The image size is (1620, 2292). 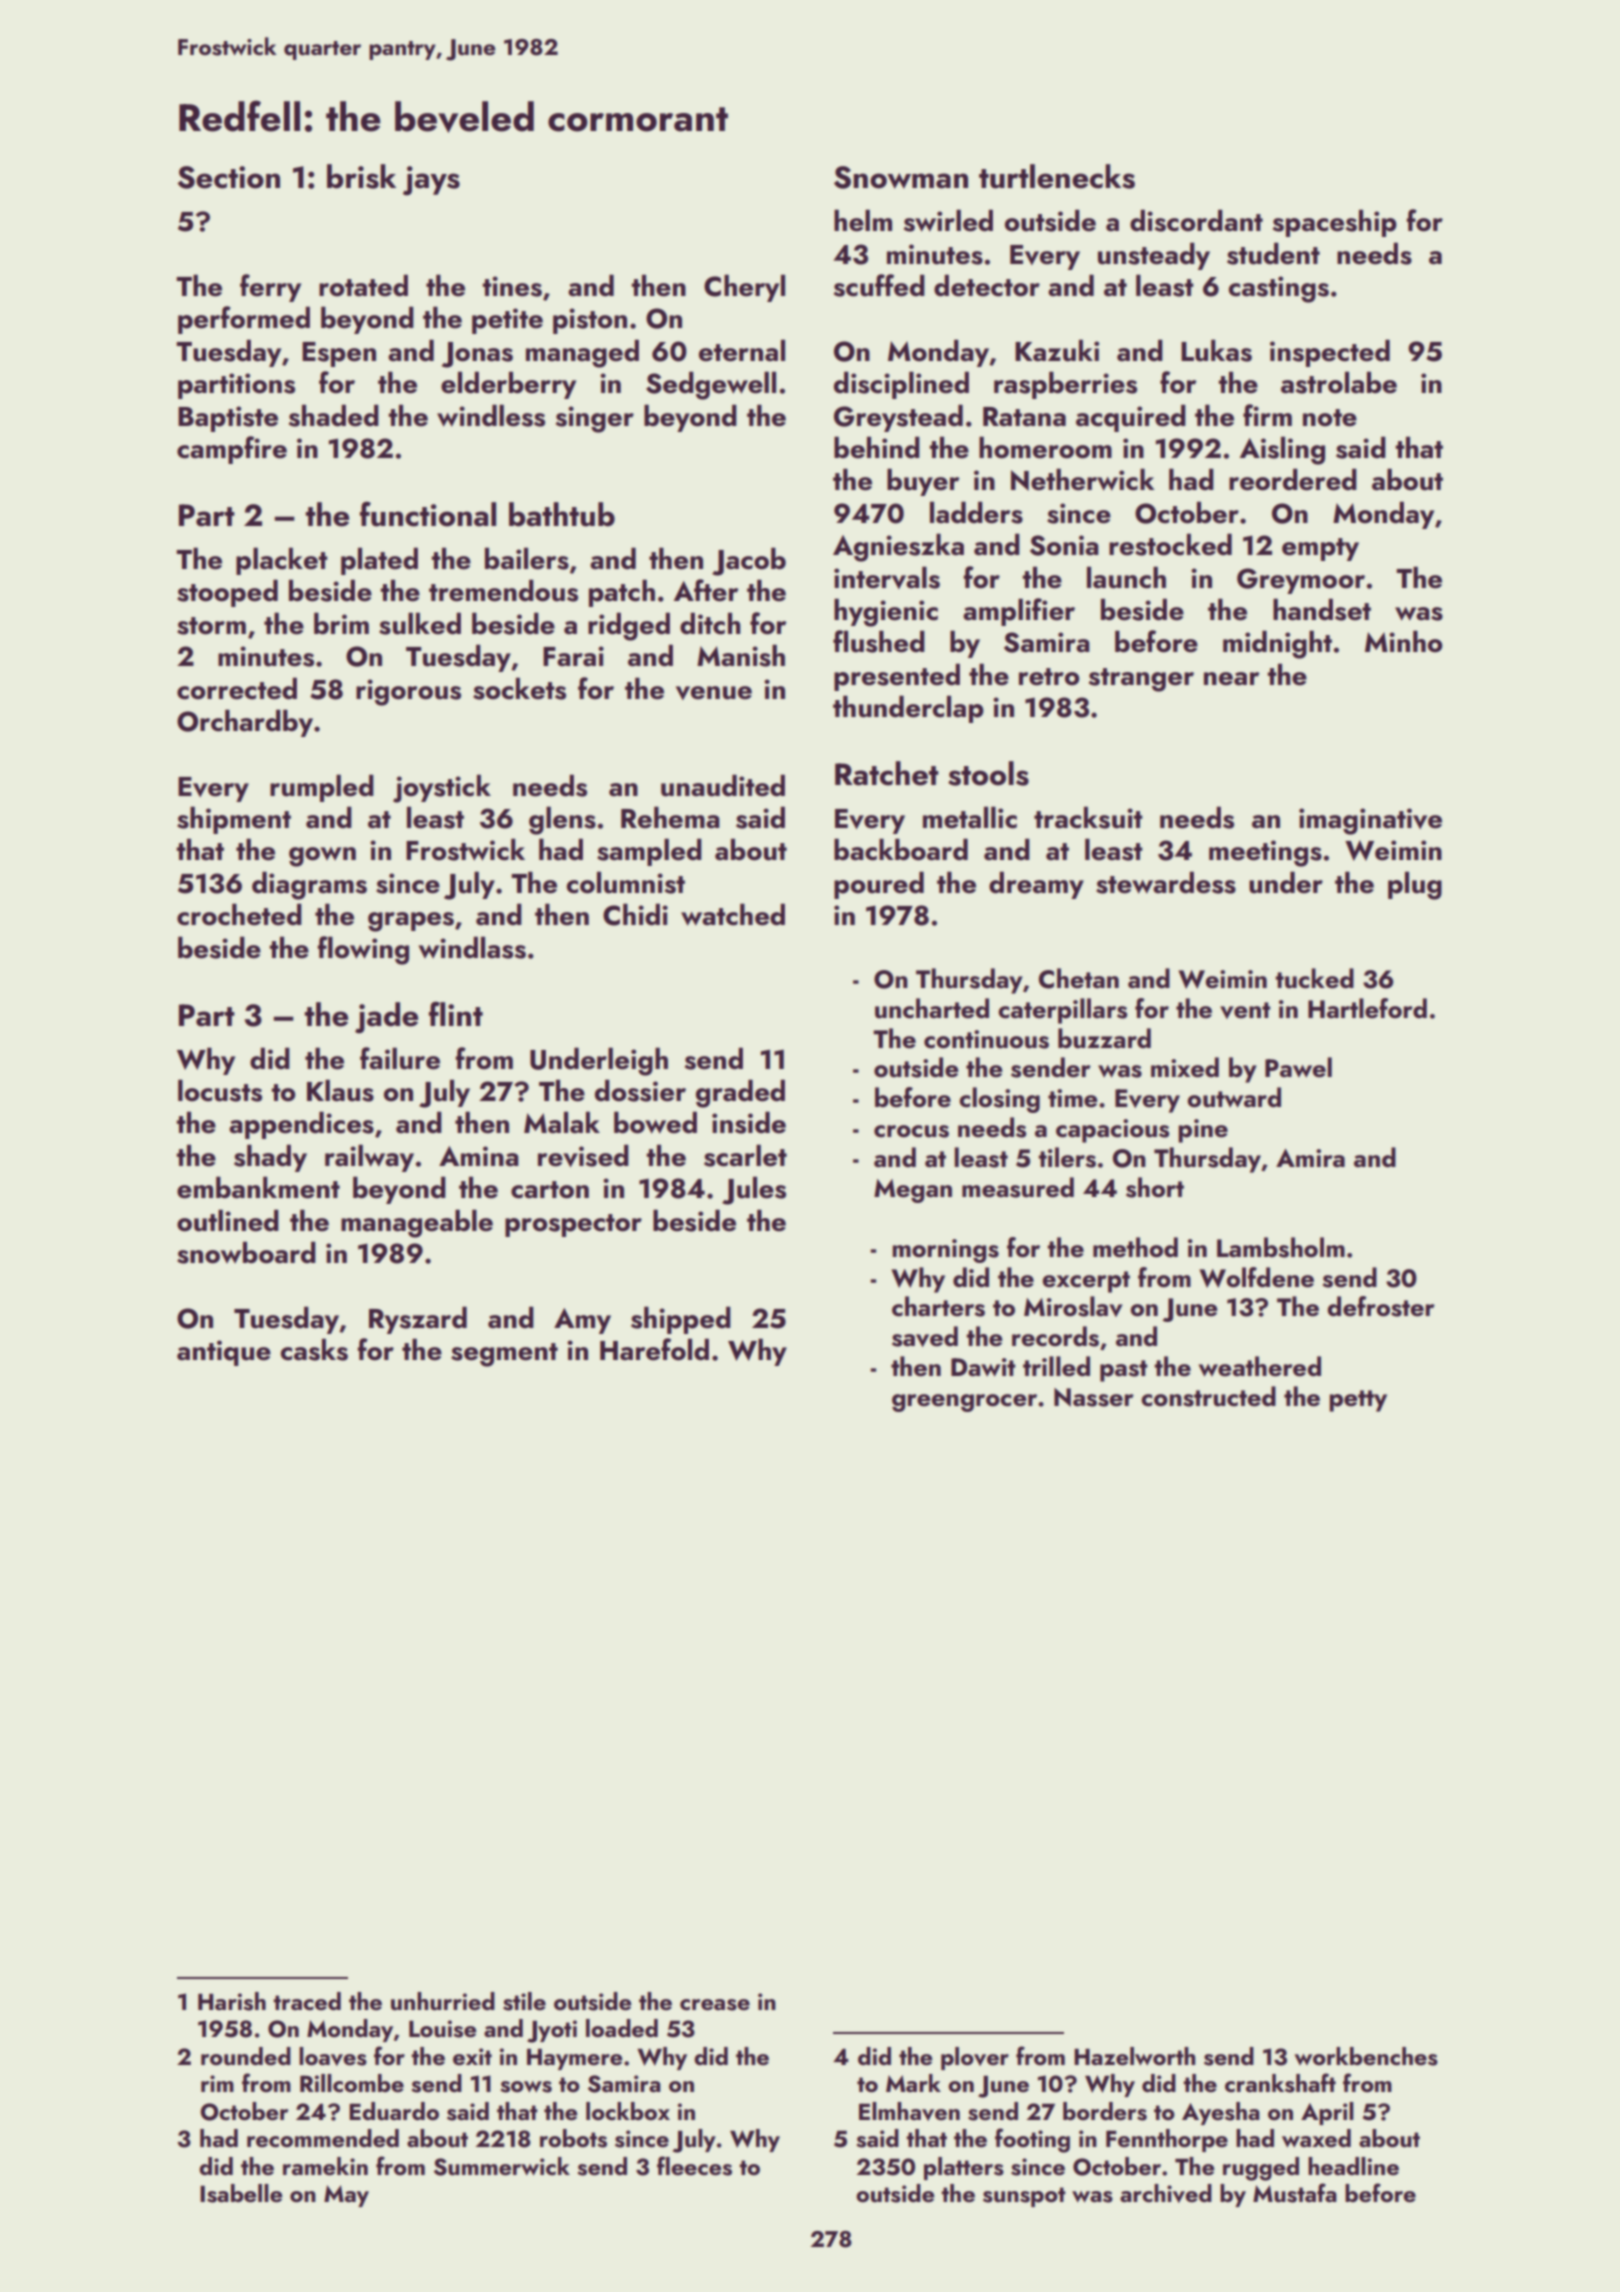 I want to click on Hartleford, so click(x=1367, y=1008).
